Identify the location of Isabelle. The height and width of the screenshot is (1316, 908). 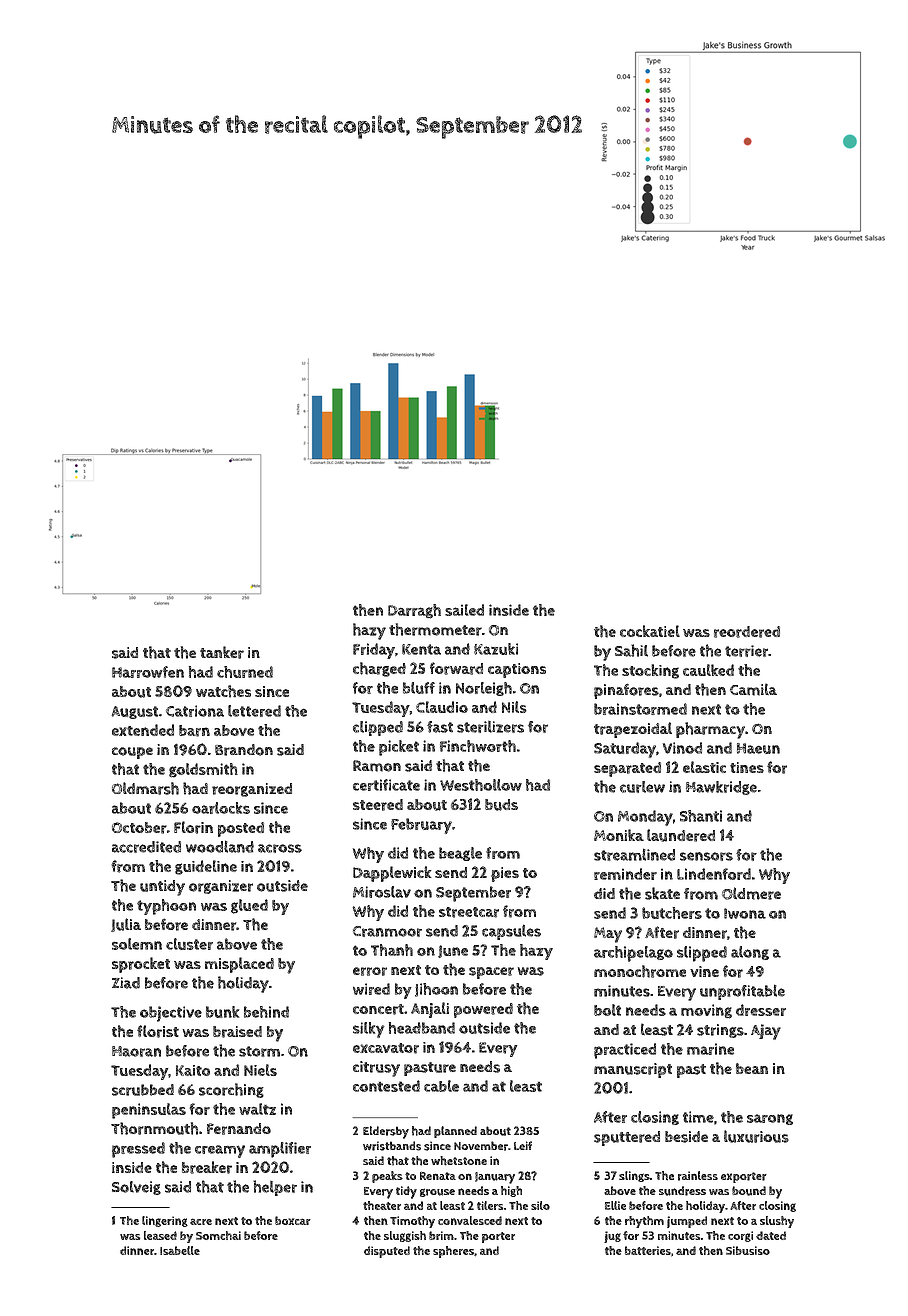
(180, 1250).
